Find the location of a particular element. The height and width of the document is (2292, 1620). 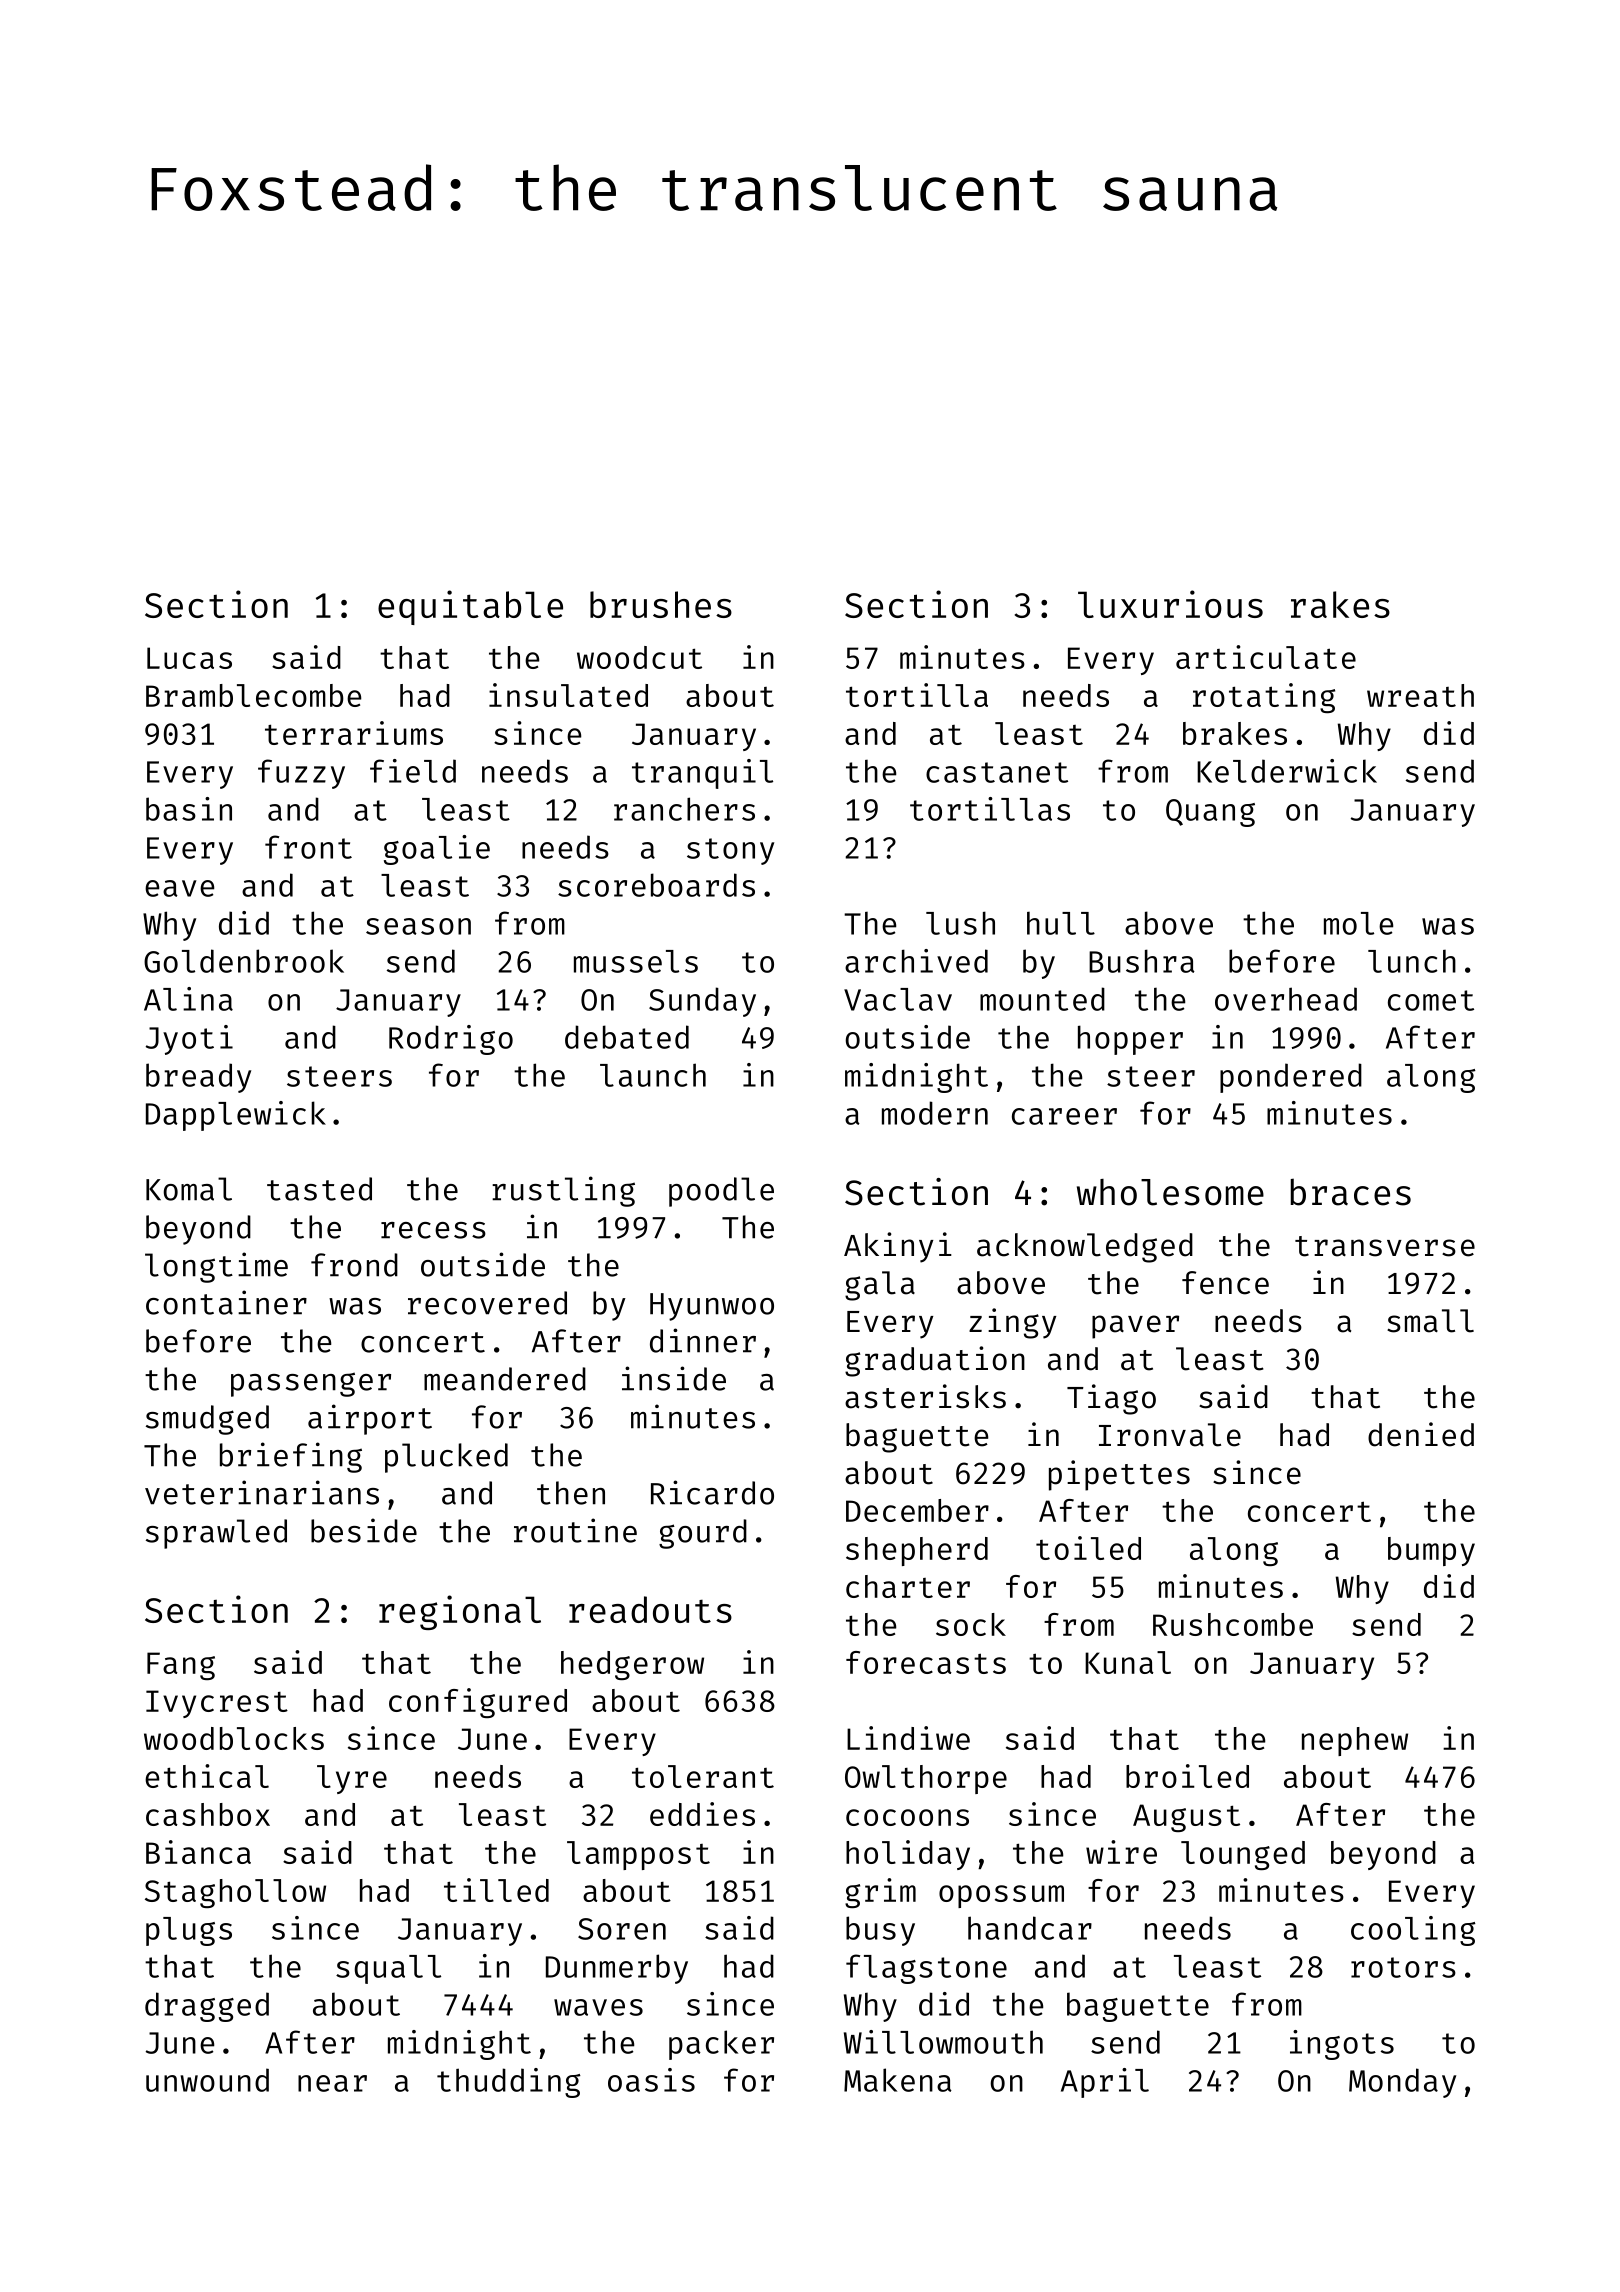

equitable is located at coordinates (470, 607).
